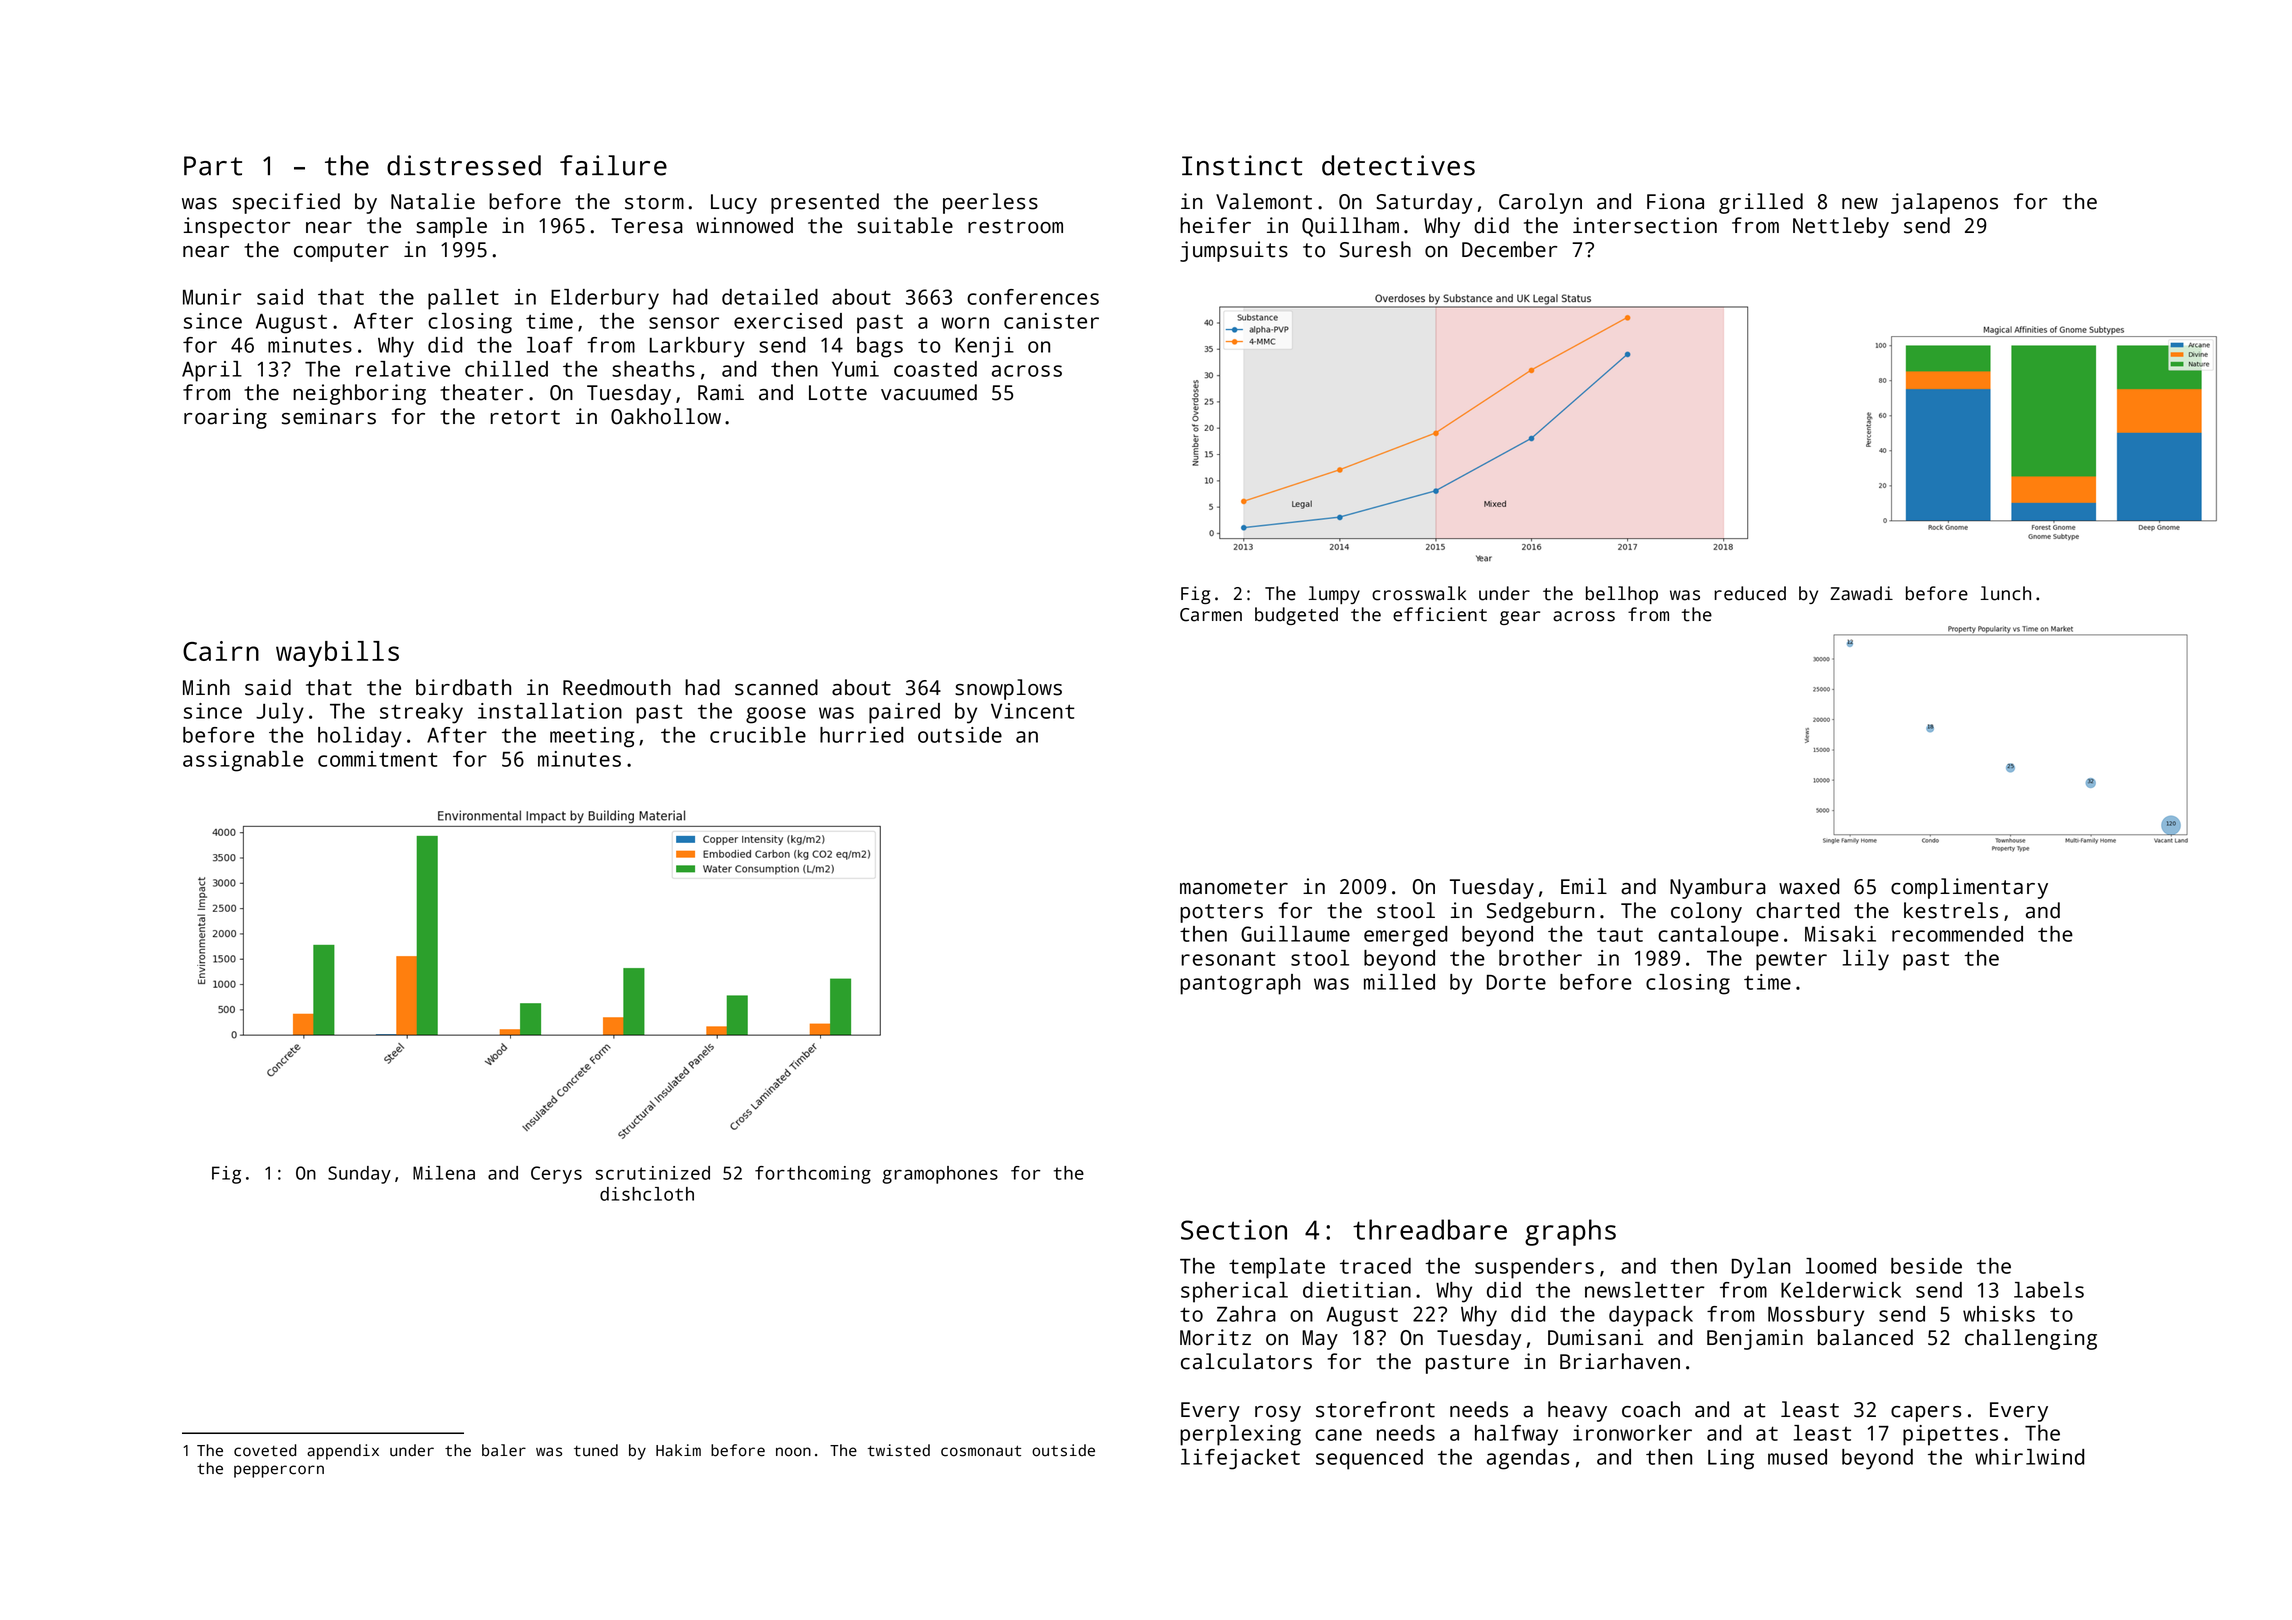  Describe the element at coordinates (1865, 960) in the page. I see `lily` at that location.
